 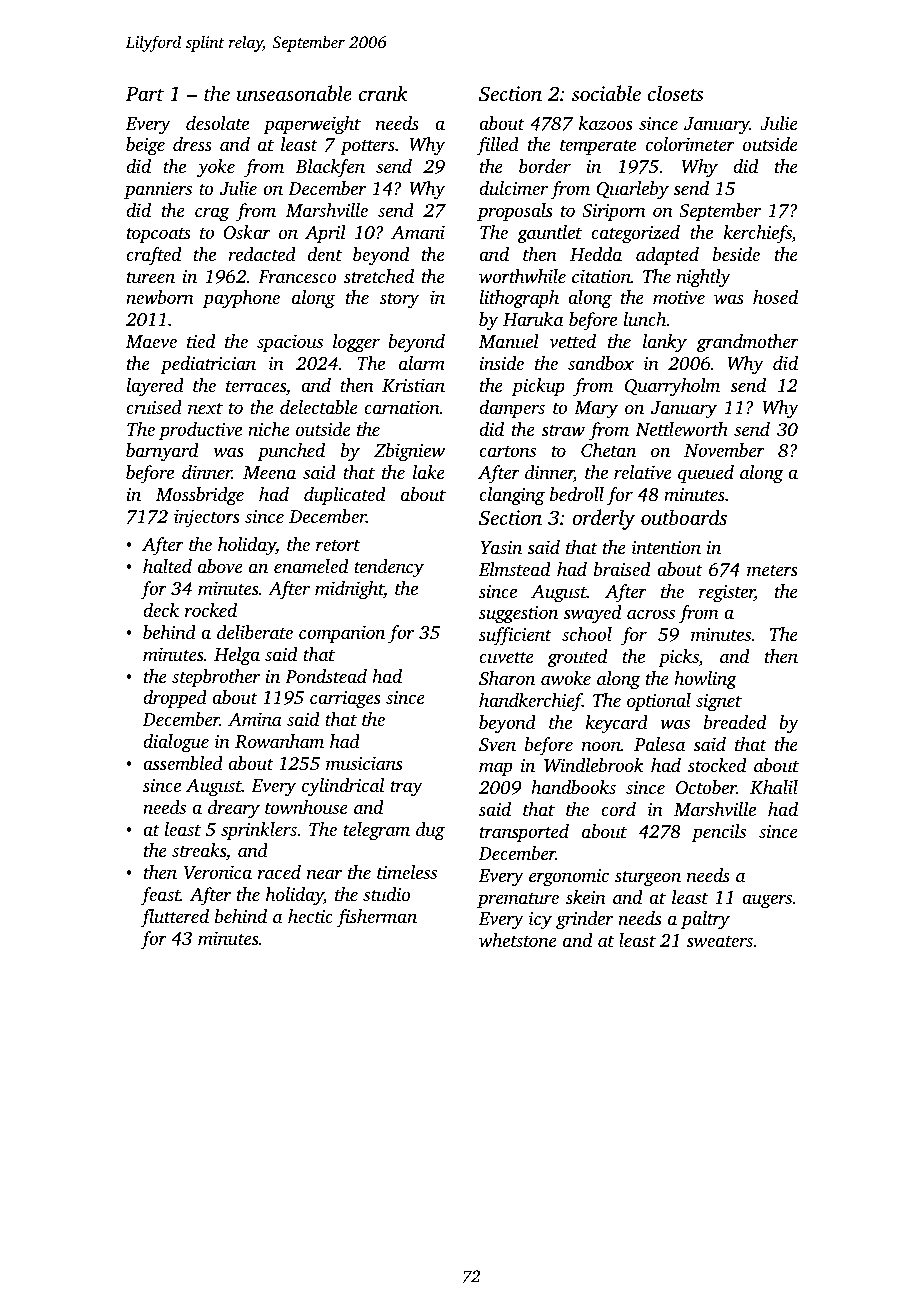 What do you see at coordinates (407, 872) in the image?
I see `timeless` at bounding box center [407, 872].
